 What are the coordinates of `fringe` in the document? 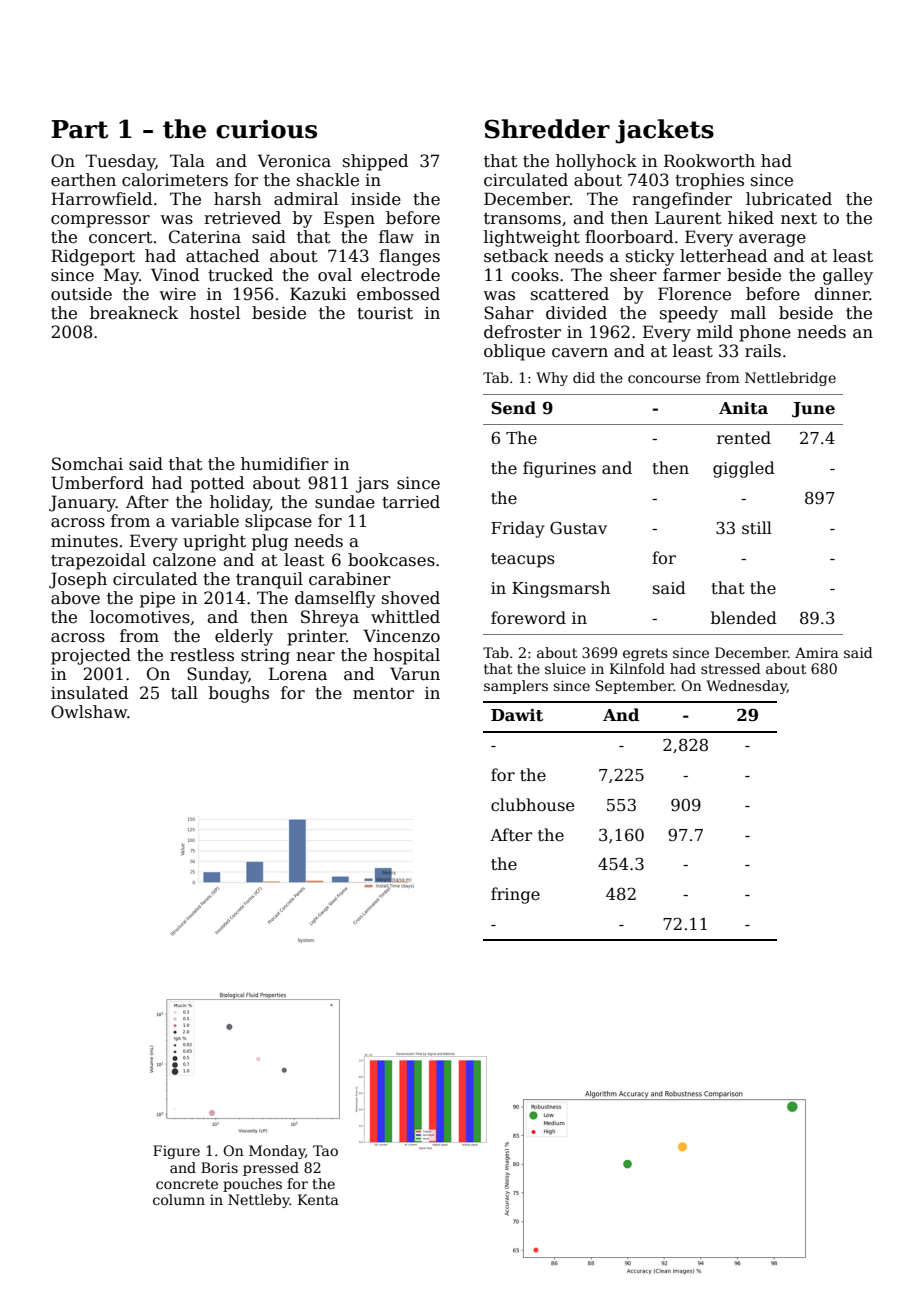 It's located at (515, 895).
